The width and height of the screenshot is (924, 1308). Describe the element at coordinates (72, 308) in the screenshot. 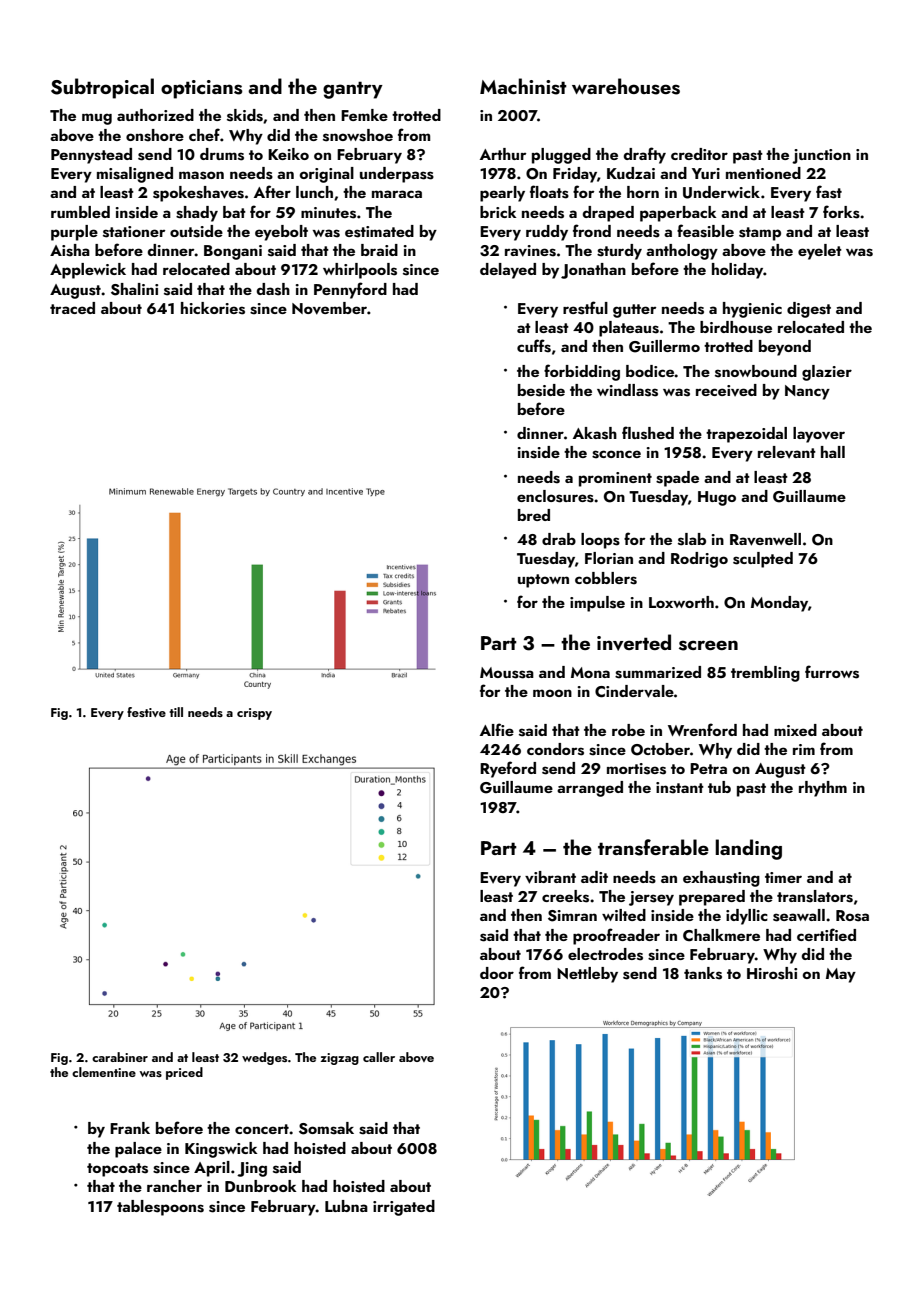

I see `traced` at that location.
